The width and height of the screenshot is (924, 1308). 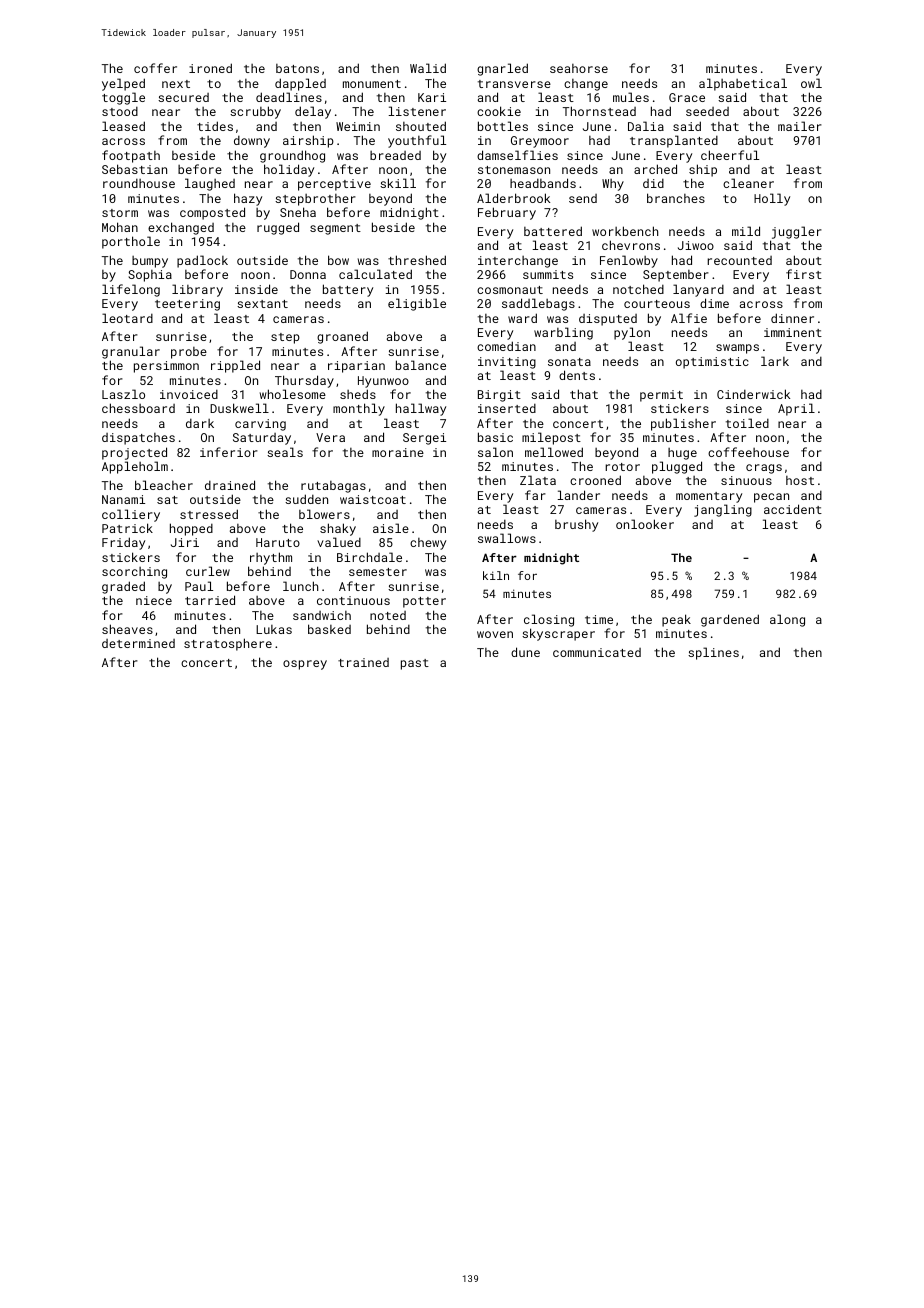 I want to click on osprey, so click(x=305, y=665).
